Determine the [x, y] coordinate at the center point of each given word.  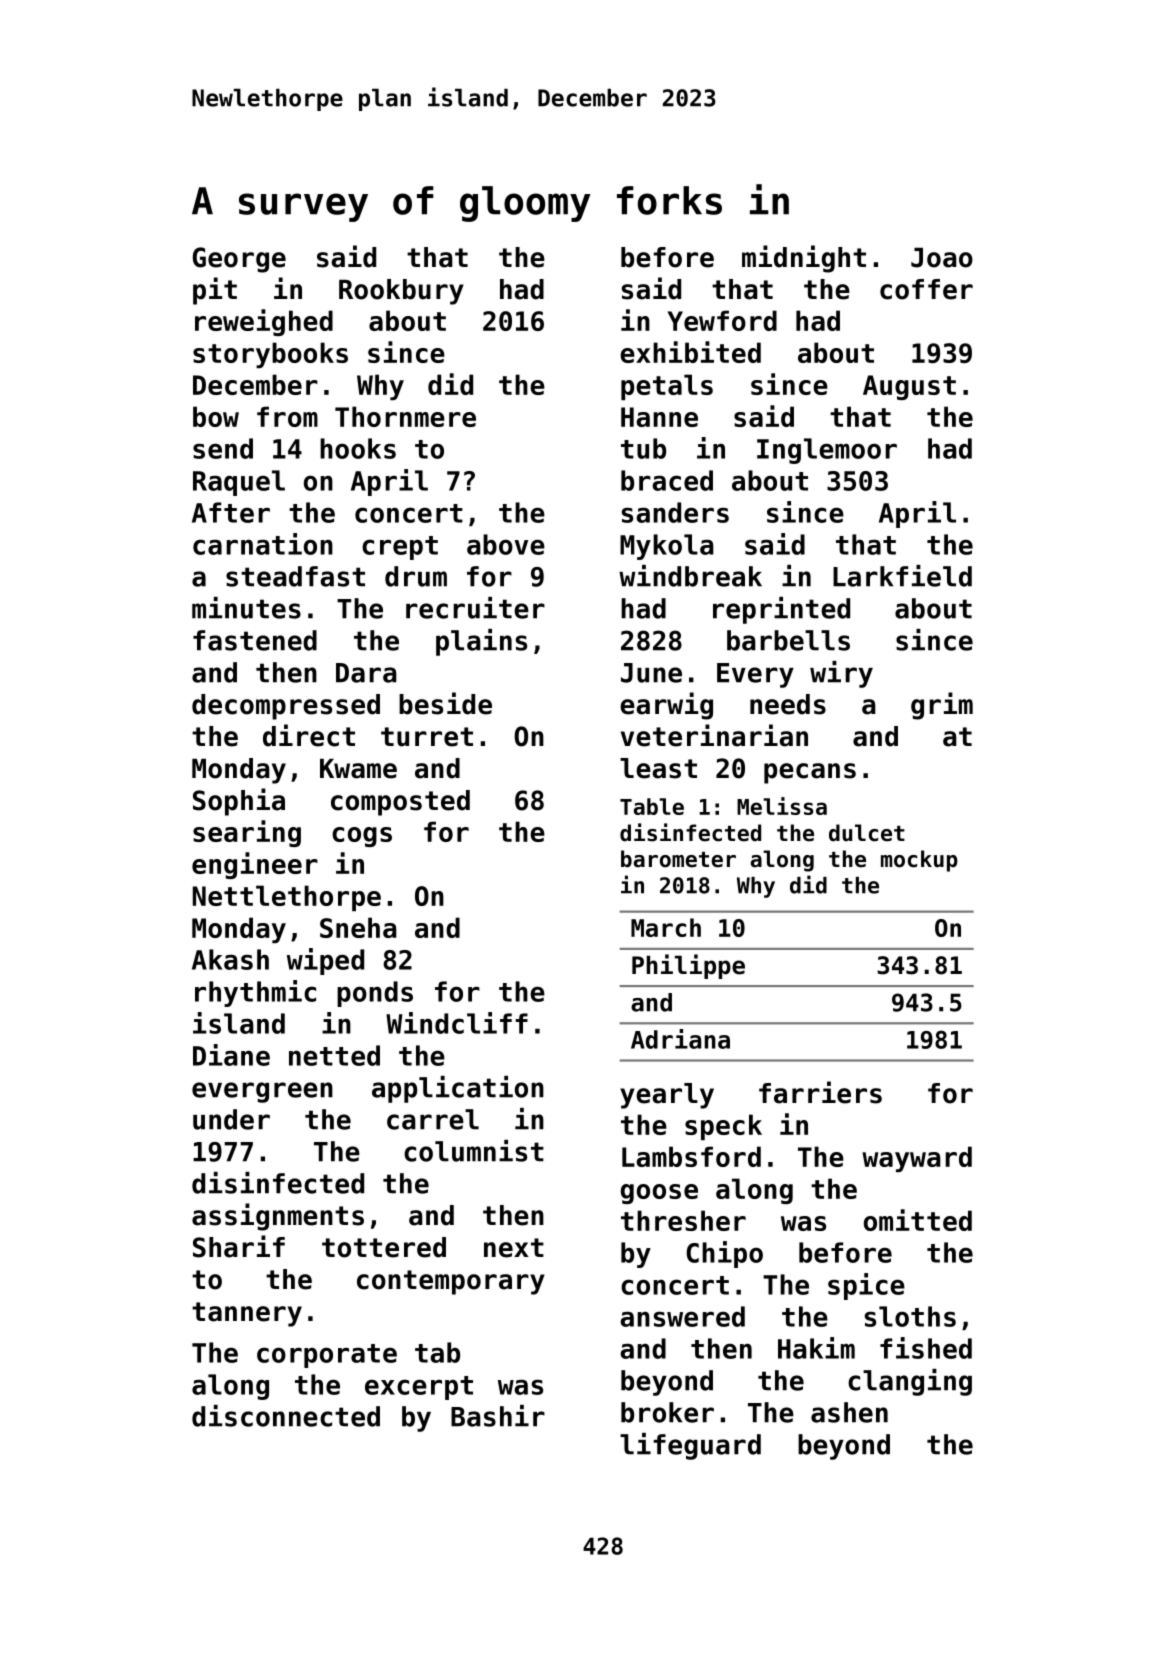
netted [334, 1055]
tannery [247, 1314]
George [239, 260]
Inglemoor [827, 451]
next [514, 1248]
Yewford [722, 320]
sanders [675, 512]
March [666, 927]
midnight [804, 259]
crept [400, 548]
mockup [919, 861]
